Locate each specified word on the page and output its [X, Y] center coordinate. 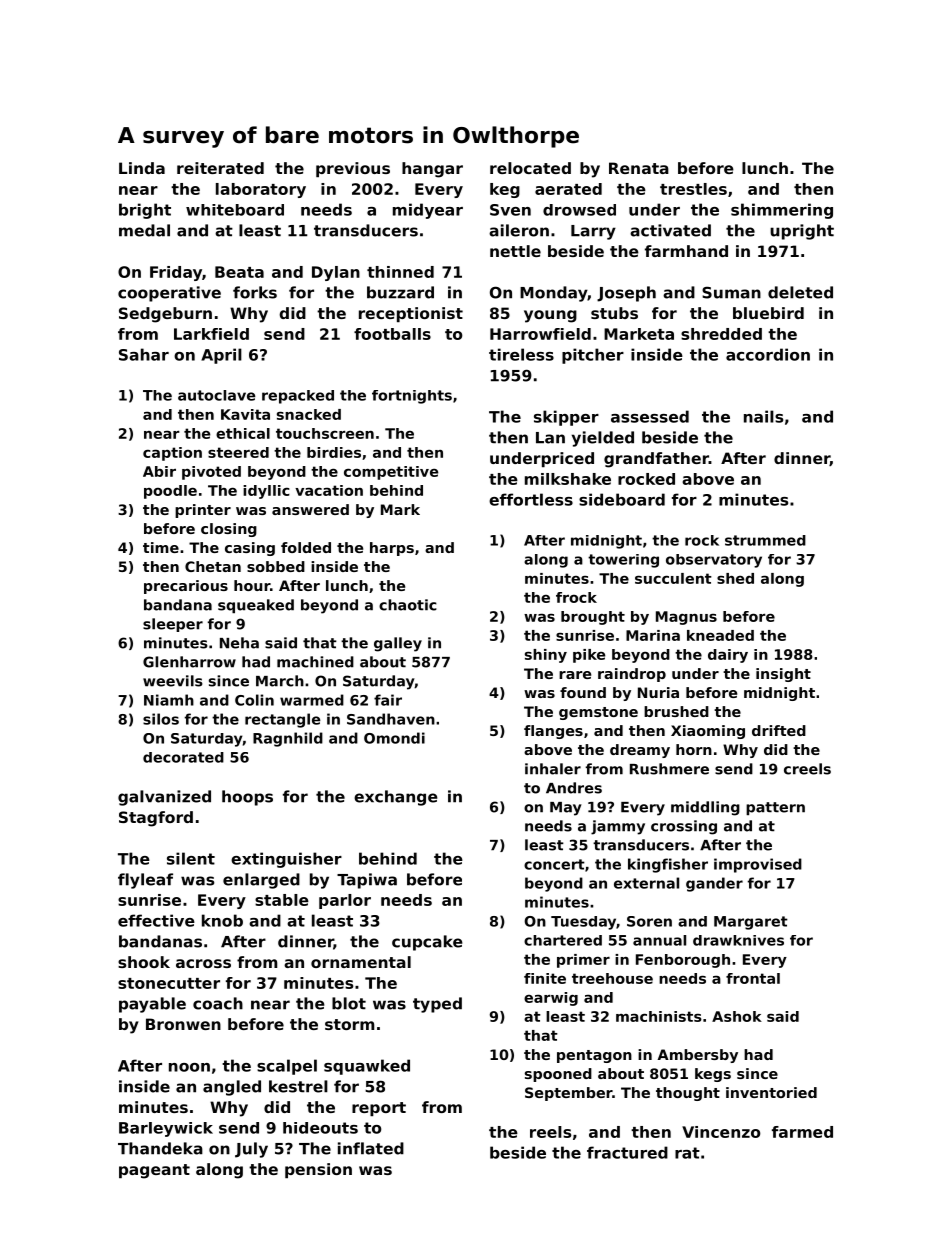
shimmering [782, 211]
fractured [627, 1152]
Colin [254, 700]
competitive [391, 473]
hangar [432, 170]
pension [318, 1170]
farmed [802, 1132]
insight [783, 675]
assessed [650, 416]
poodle [170, 492]
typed [437, 1005]
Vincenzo [721, 1132]
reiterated [220, 168]
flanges [553, 732]
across [203, 963]
